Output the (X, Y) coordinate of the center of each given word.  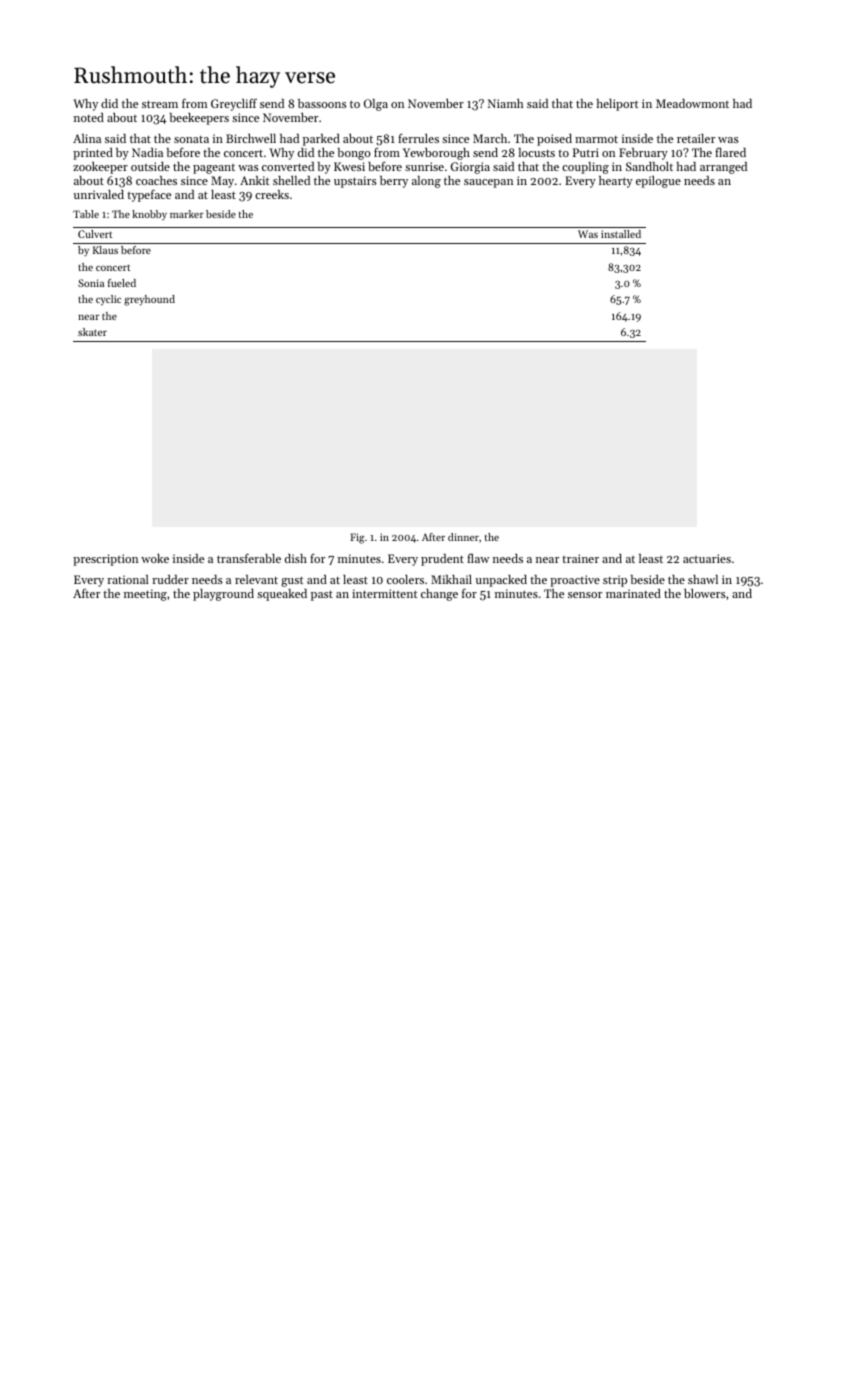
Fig (357, 538)
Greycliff (234, 104)
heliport (618, 105)
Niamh (506, 103)
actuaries (707, 558)
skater (92, 332)
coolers (405, 579)
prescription (105, 560)
